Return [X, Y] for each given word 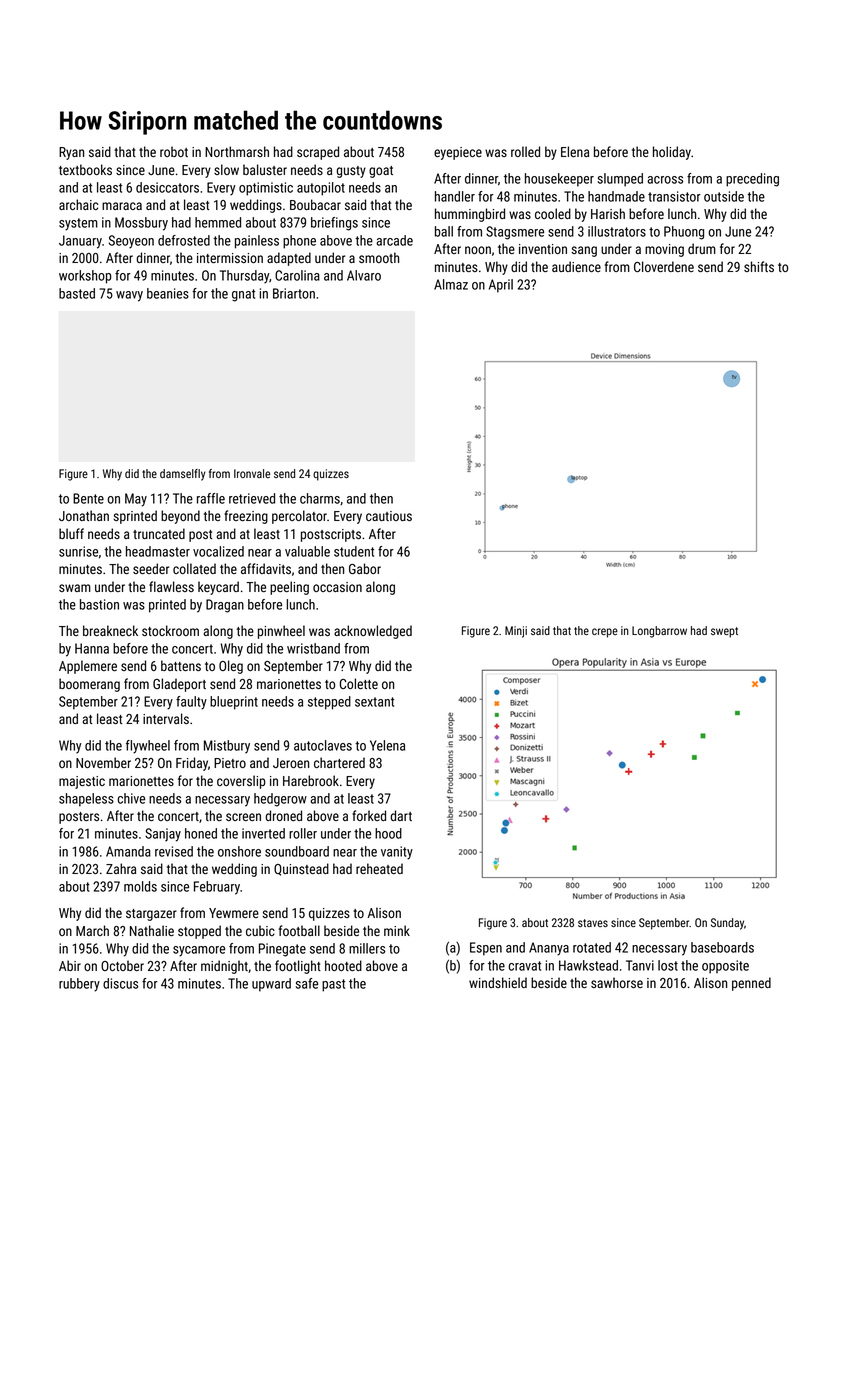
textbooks [85, 169]
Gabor [365, 568]
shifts [759, 266]
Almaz [451, 284]
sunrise [78, 551]
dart [401, 815]
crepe [605, 633]
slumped [620, 180]
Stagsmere [515, 233]
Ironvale [252, 473]
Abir [70, 965]
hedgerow [280, 800]
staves [593, 923]
